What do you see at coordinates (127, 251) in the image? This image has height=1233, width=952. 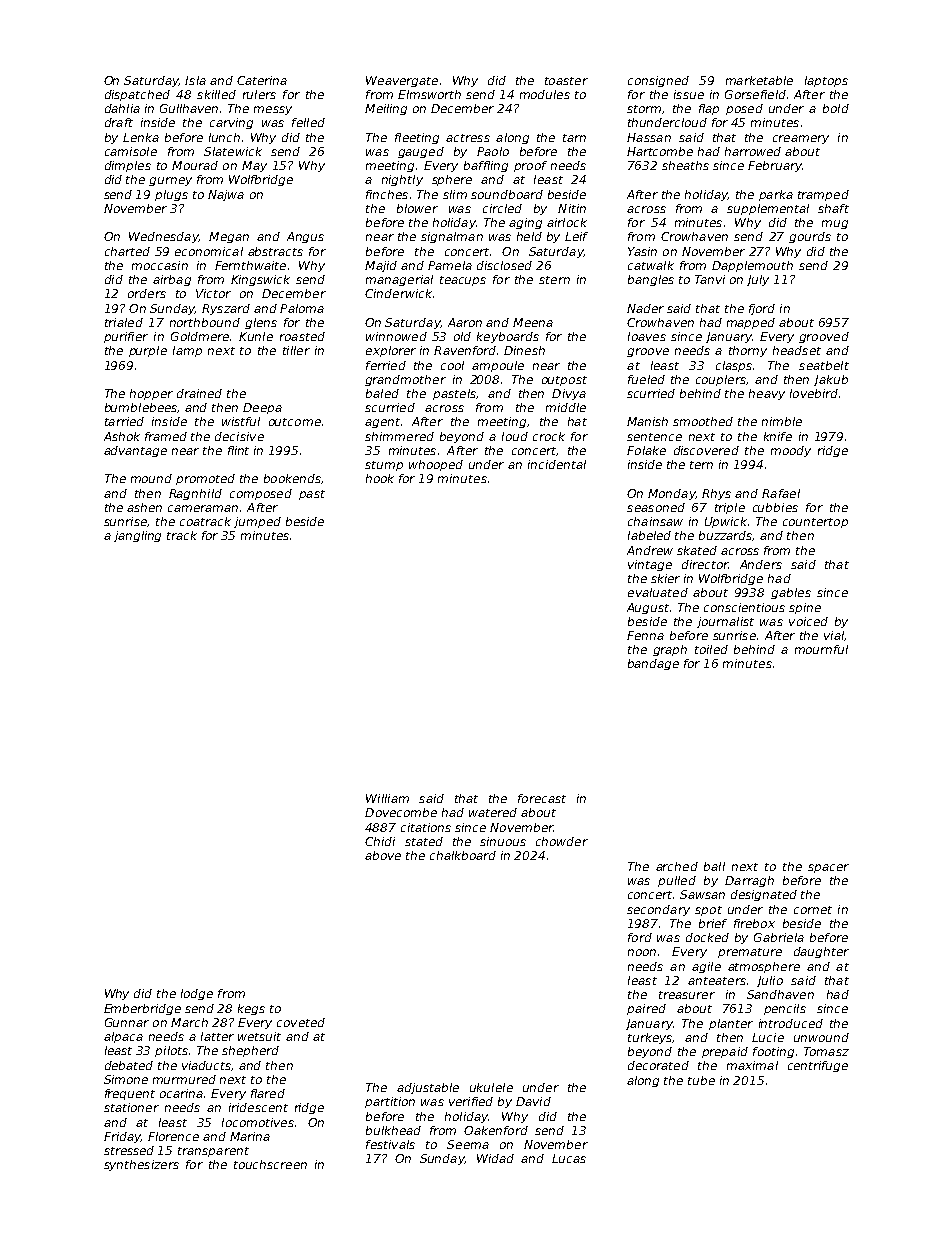 I see `charted` at bounding box center [127, 251].
